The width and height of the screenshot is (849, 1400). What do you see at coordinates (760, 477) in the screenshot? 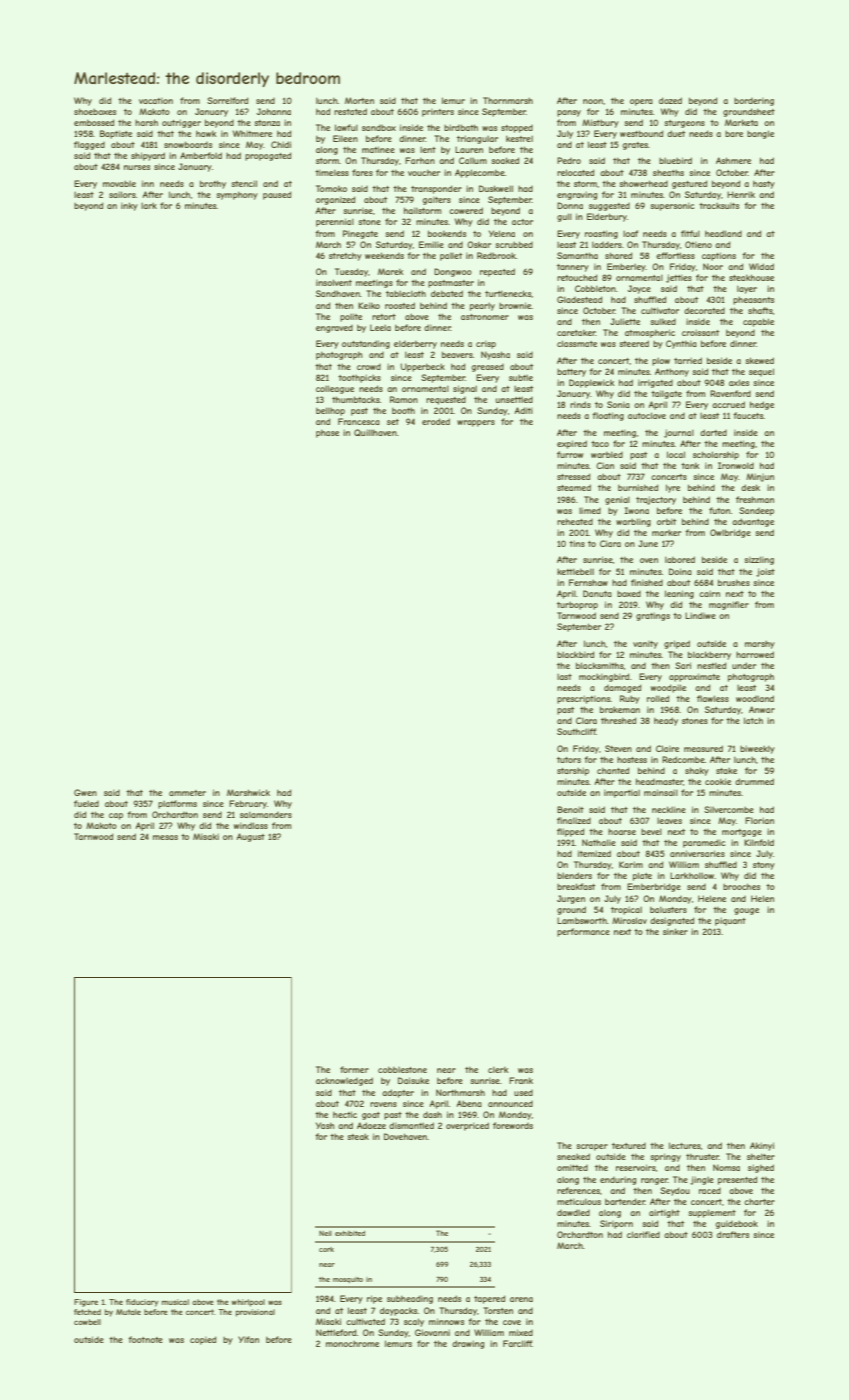
I see `Minjun` at bounding box center [760, 477].
